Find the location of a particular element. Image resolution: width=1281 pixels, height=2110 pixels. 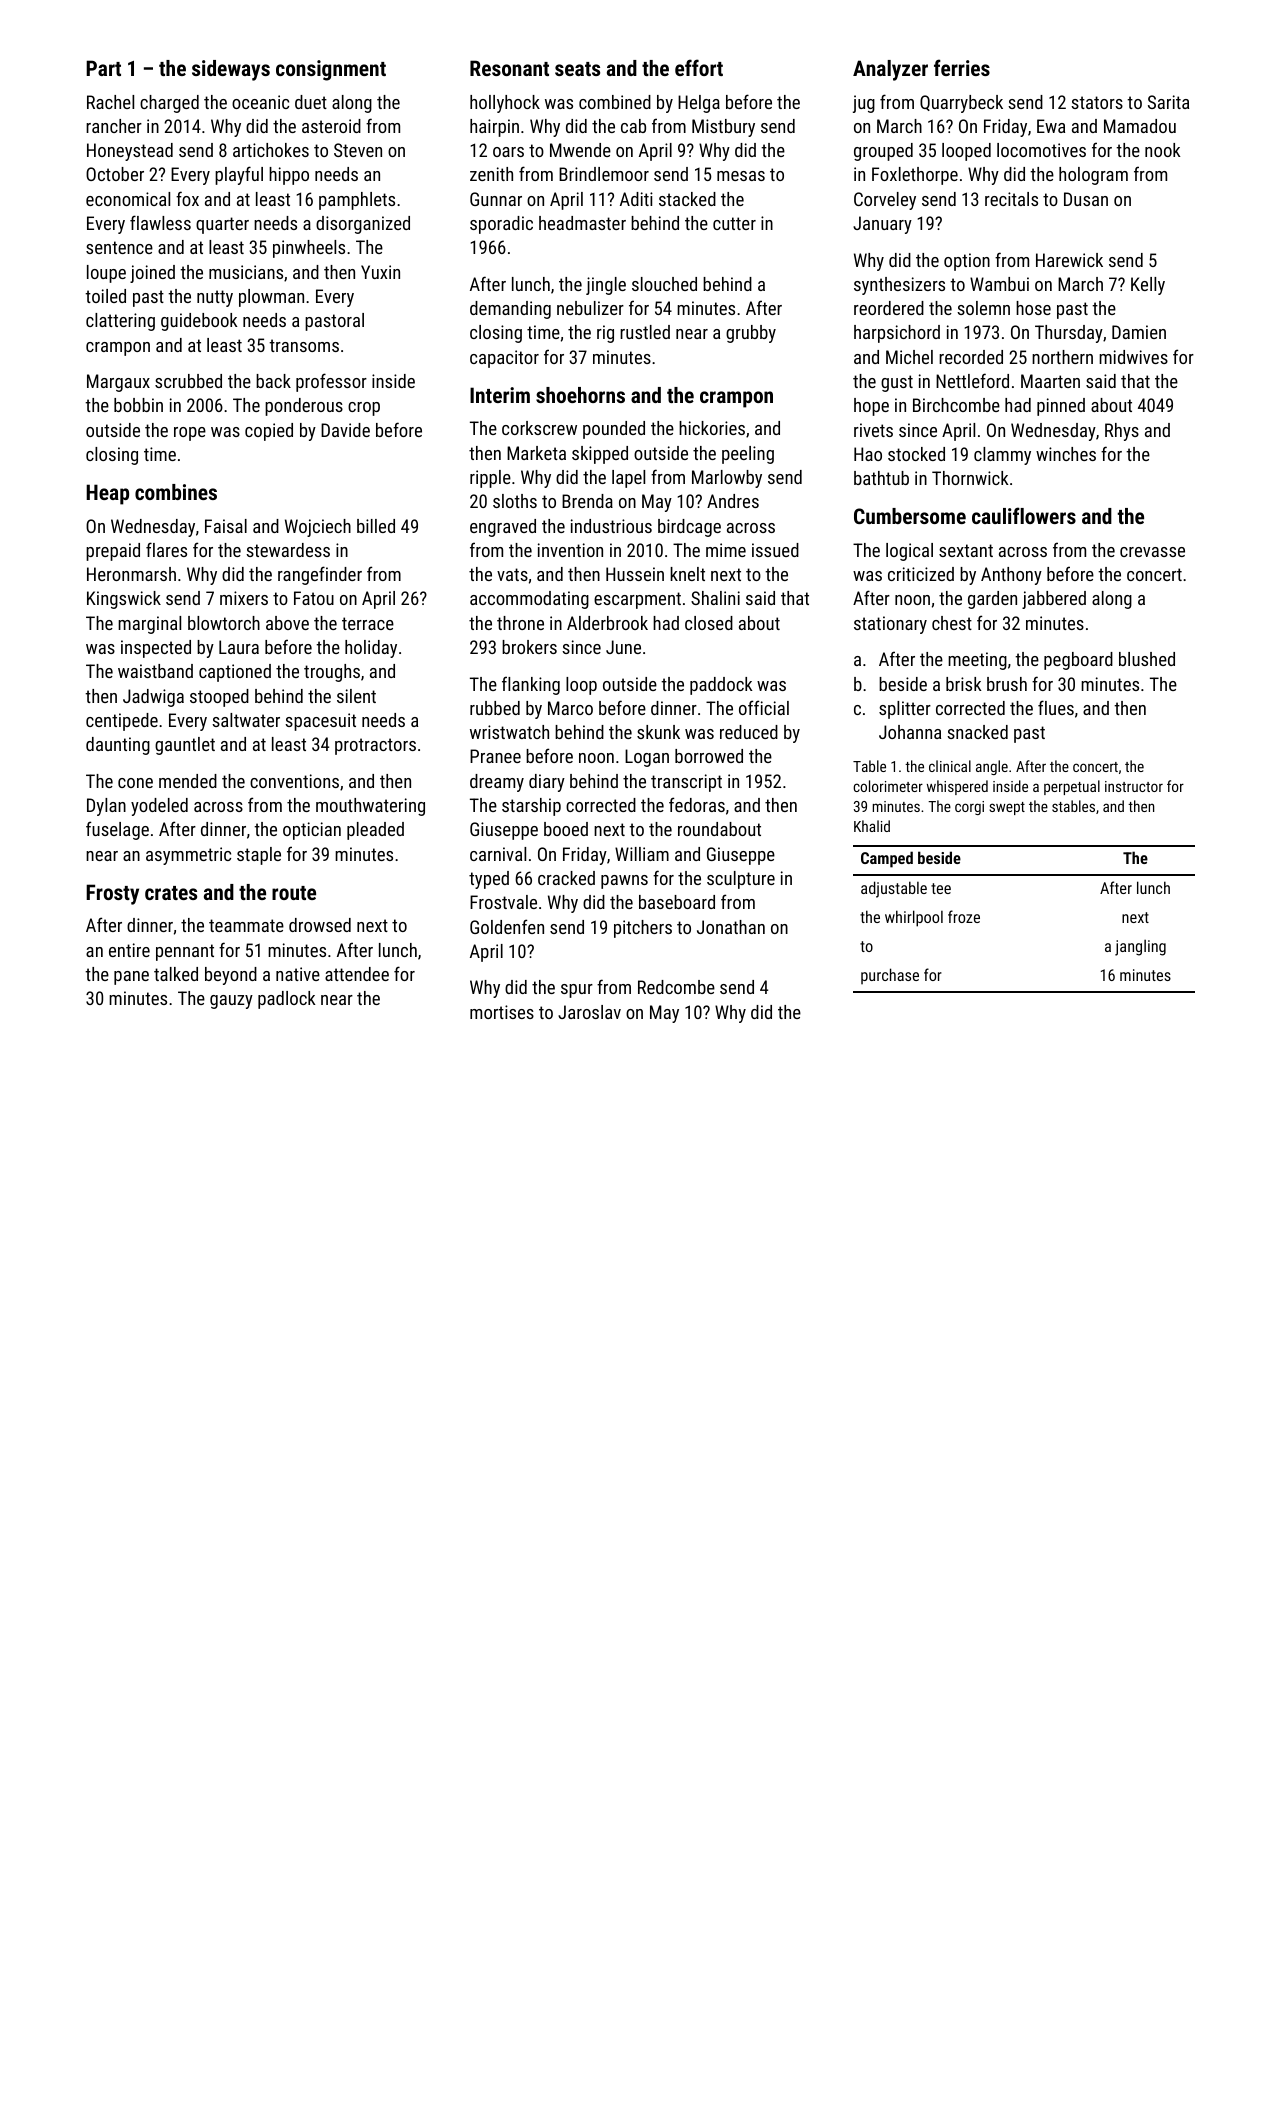

chest is located at coordinates (952, 623).
